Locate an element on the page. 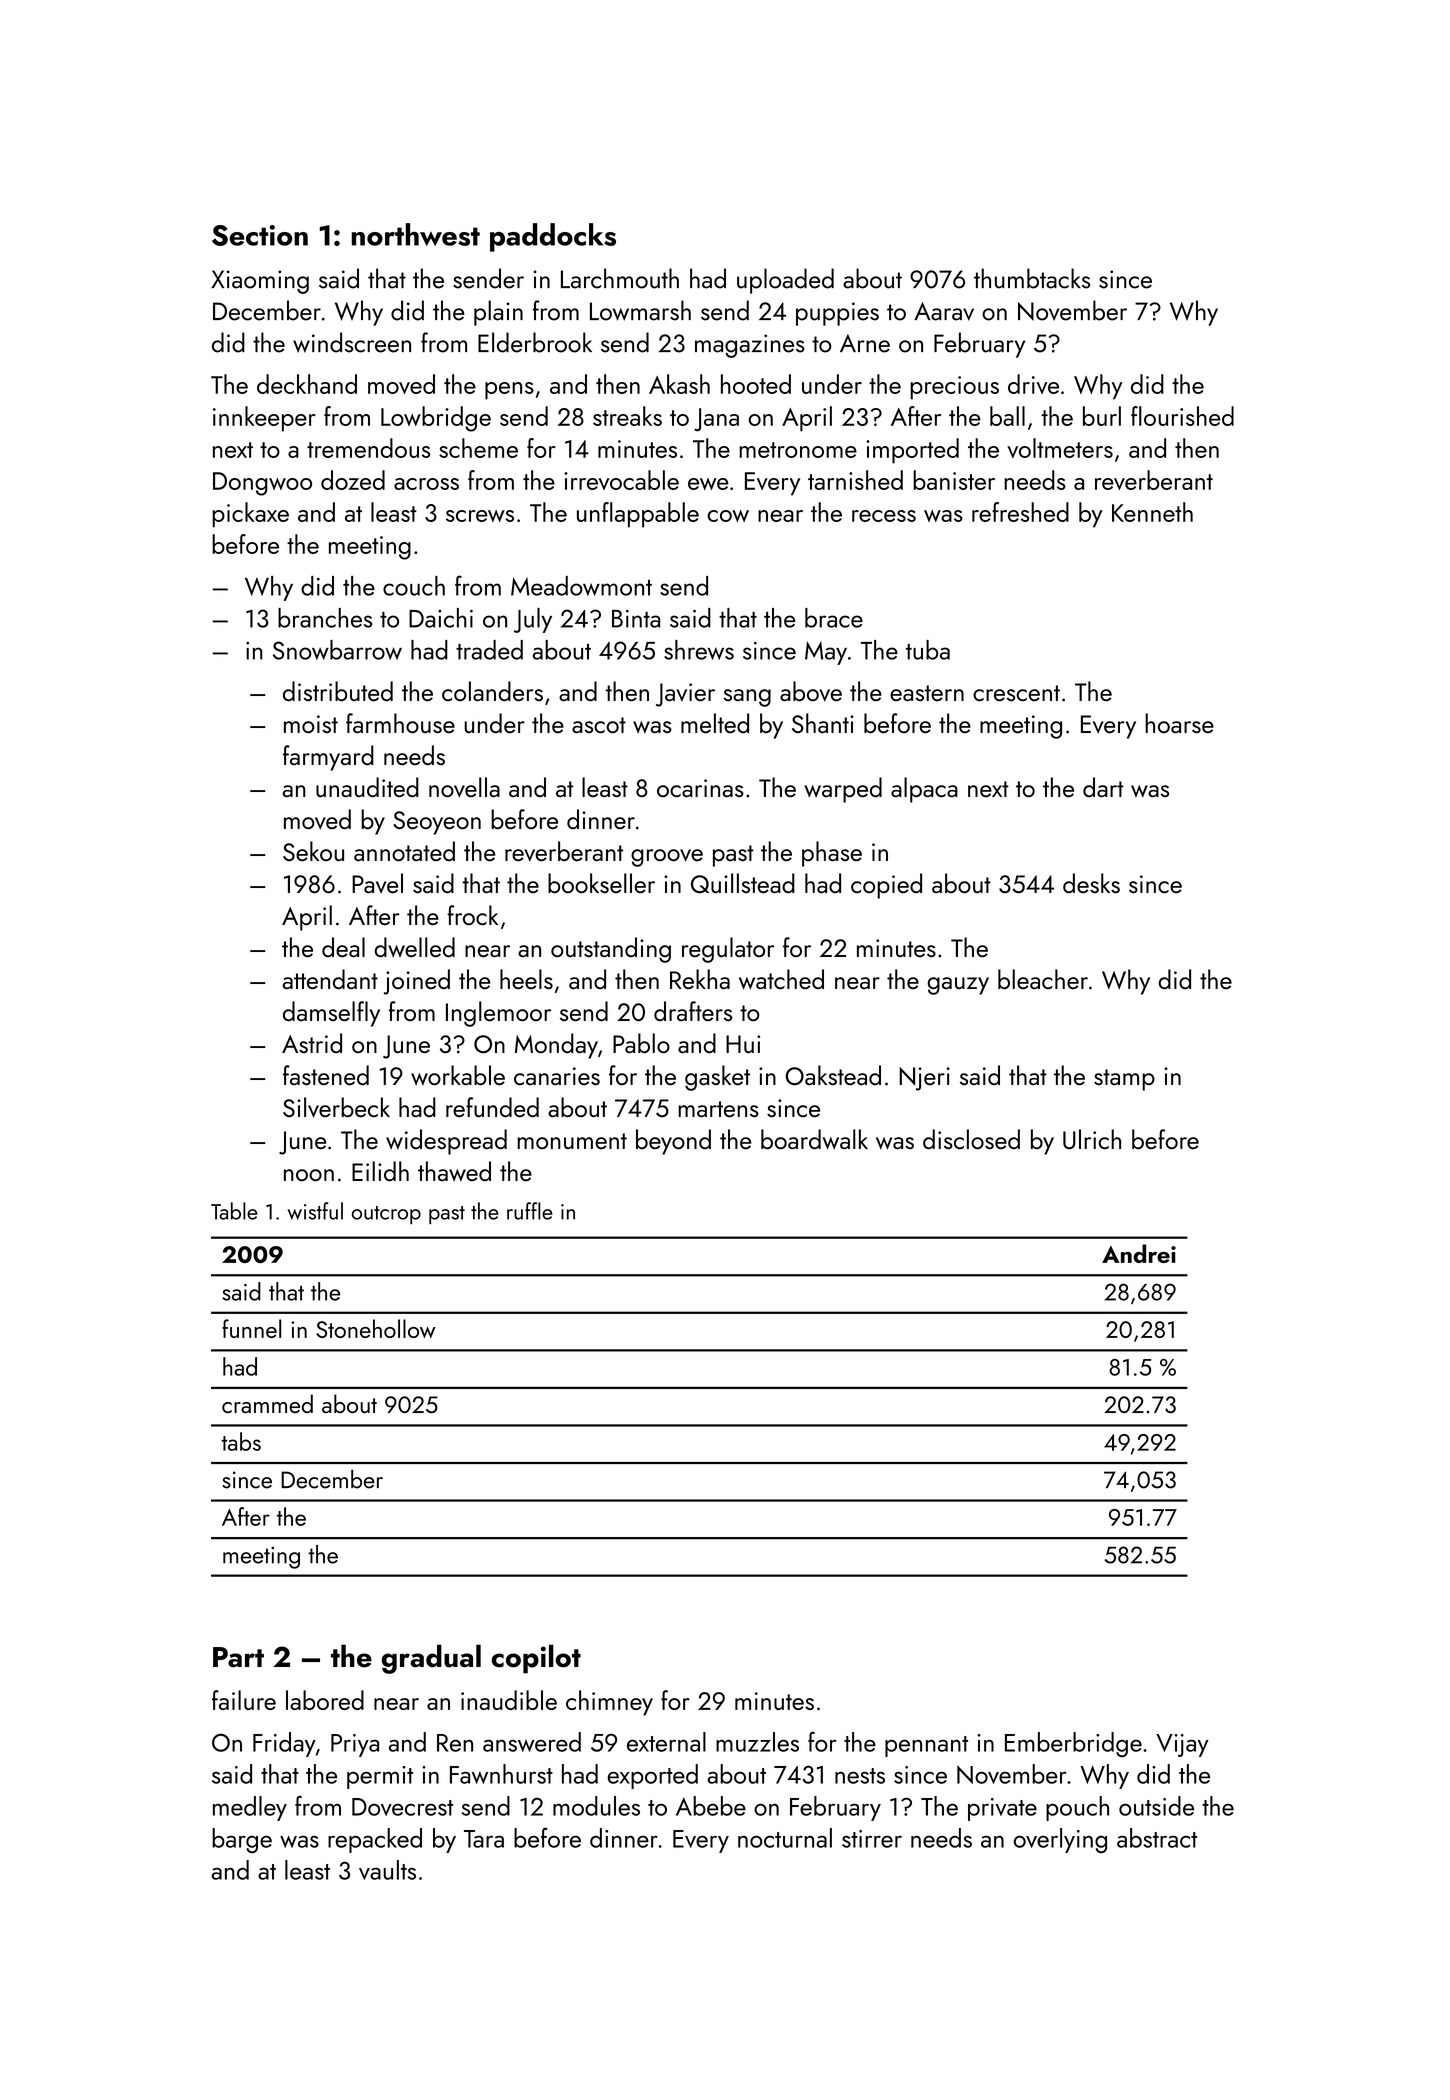 This page has height=2100, width=1450. Emberbridge is located at coordinates (1073, 1745).
